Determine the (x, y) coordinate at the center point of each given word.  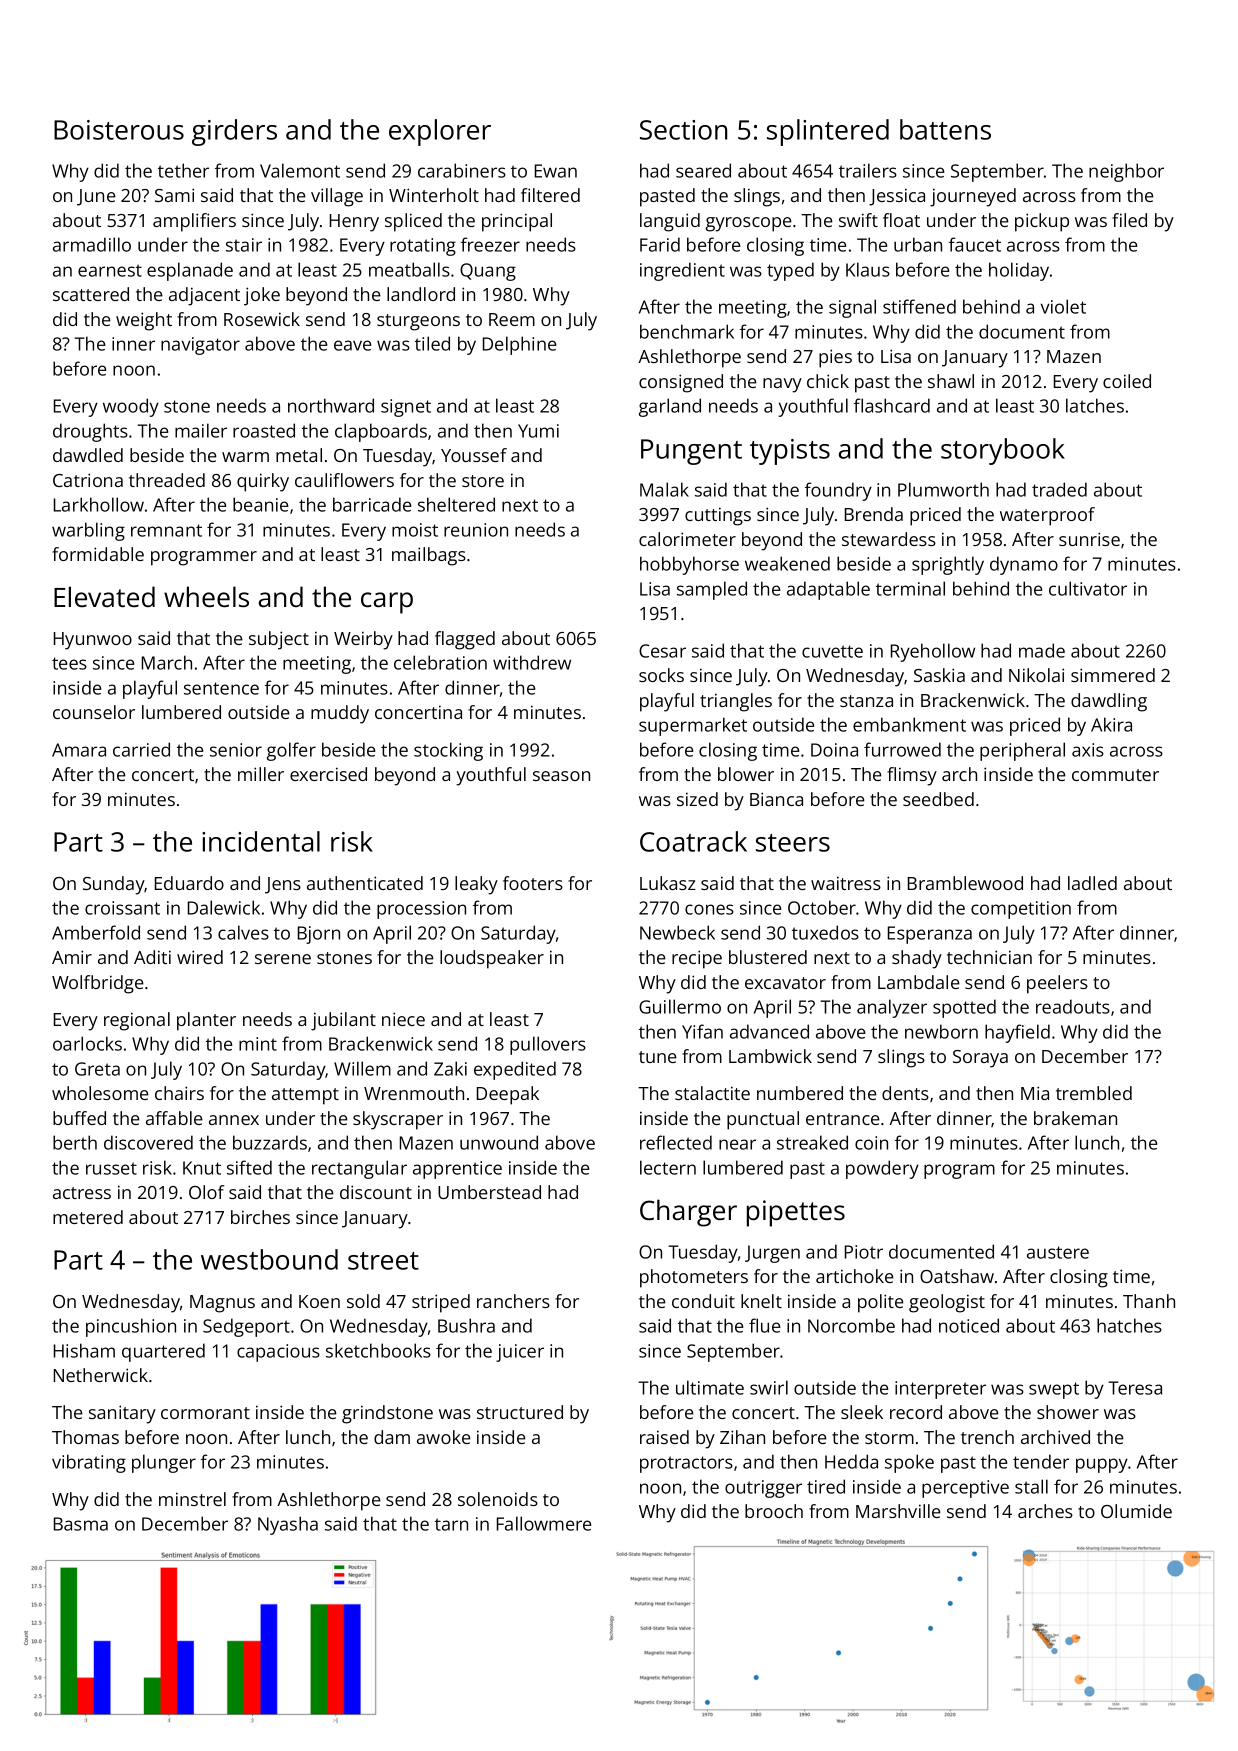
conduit (703, 1301)
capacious (278, 1353)
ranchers (513, 1301)
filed (1129, 220)
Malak (664, 489)
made (1042, 650)
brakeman (1075, 1118)
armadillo (92, 244)
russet (111, 1168)
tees (69, 663)
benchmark (687, 331)
